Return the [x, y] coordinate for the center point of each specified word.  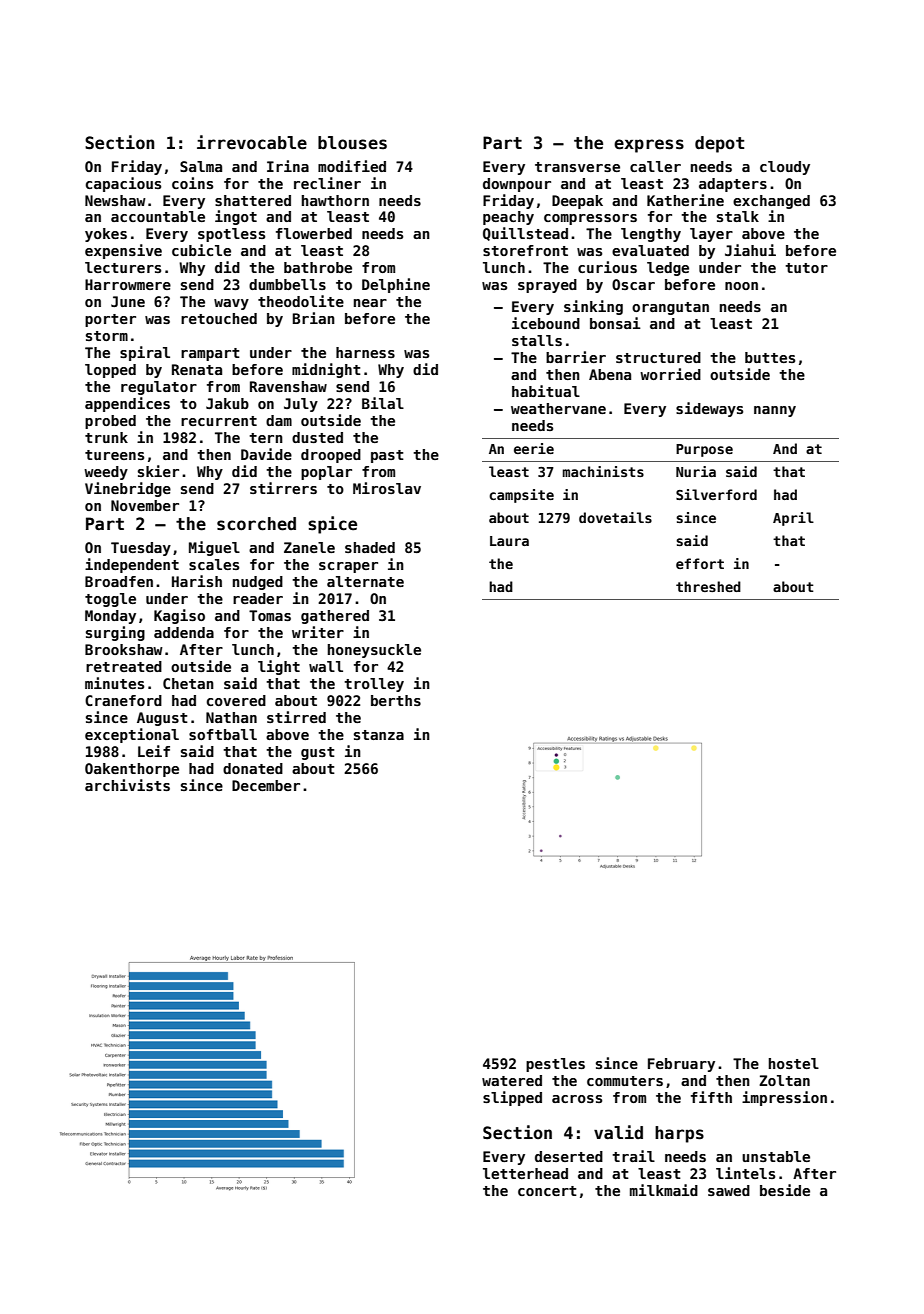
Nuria [696, 471]
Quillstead [525, 234]
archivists [127, 785]
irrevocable [252, 142]
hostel [794, 1063]
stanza [379, 735]
